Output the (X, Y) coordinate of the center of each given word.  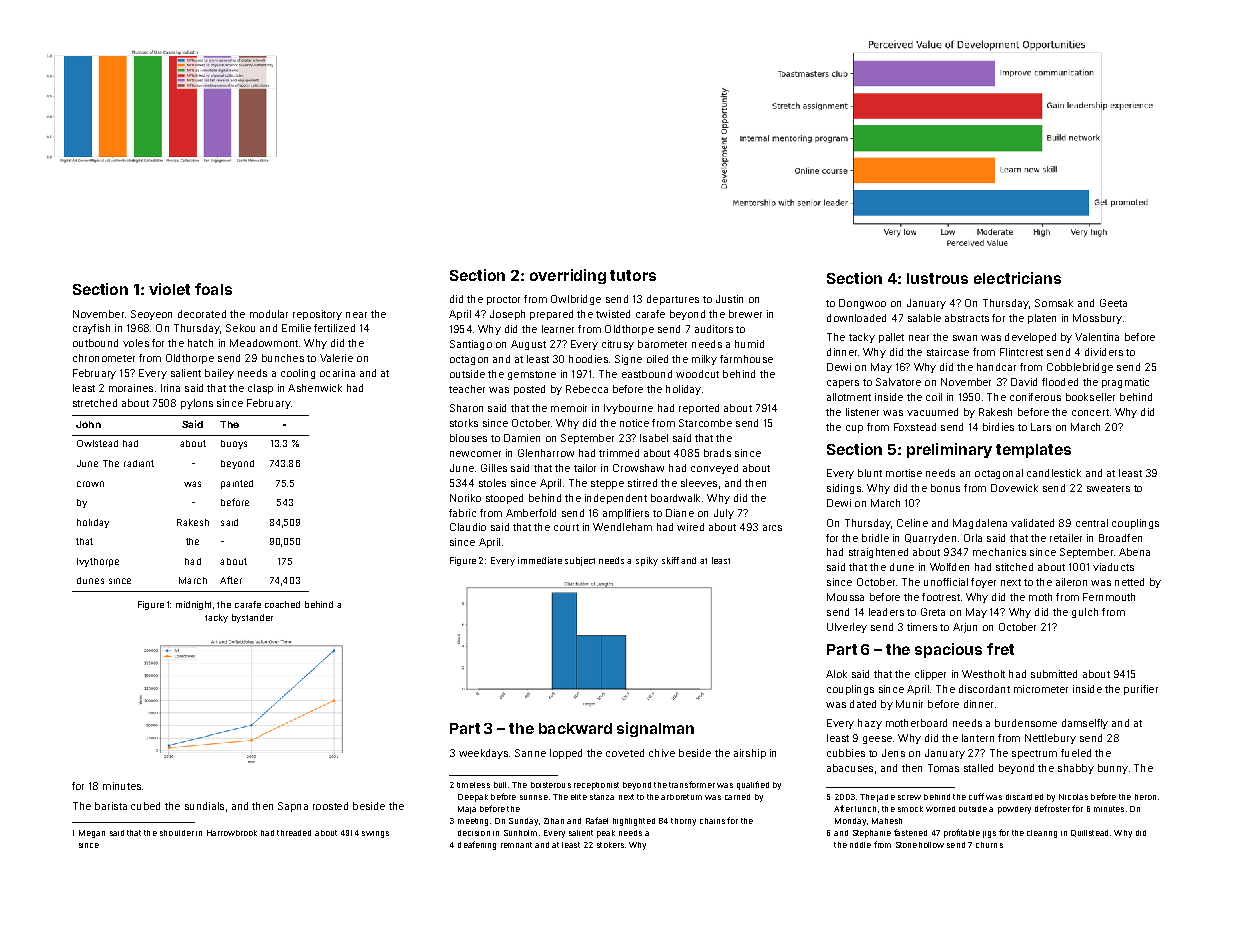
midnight (193, 605)
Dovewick (1014, 488)
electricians (1017, 278)
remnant (516, 845)
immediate (540, 560)
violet (169, 289)
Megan (92, 834)
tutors (633, 275)
